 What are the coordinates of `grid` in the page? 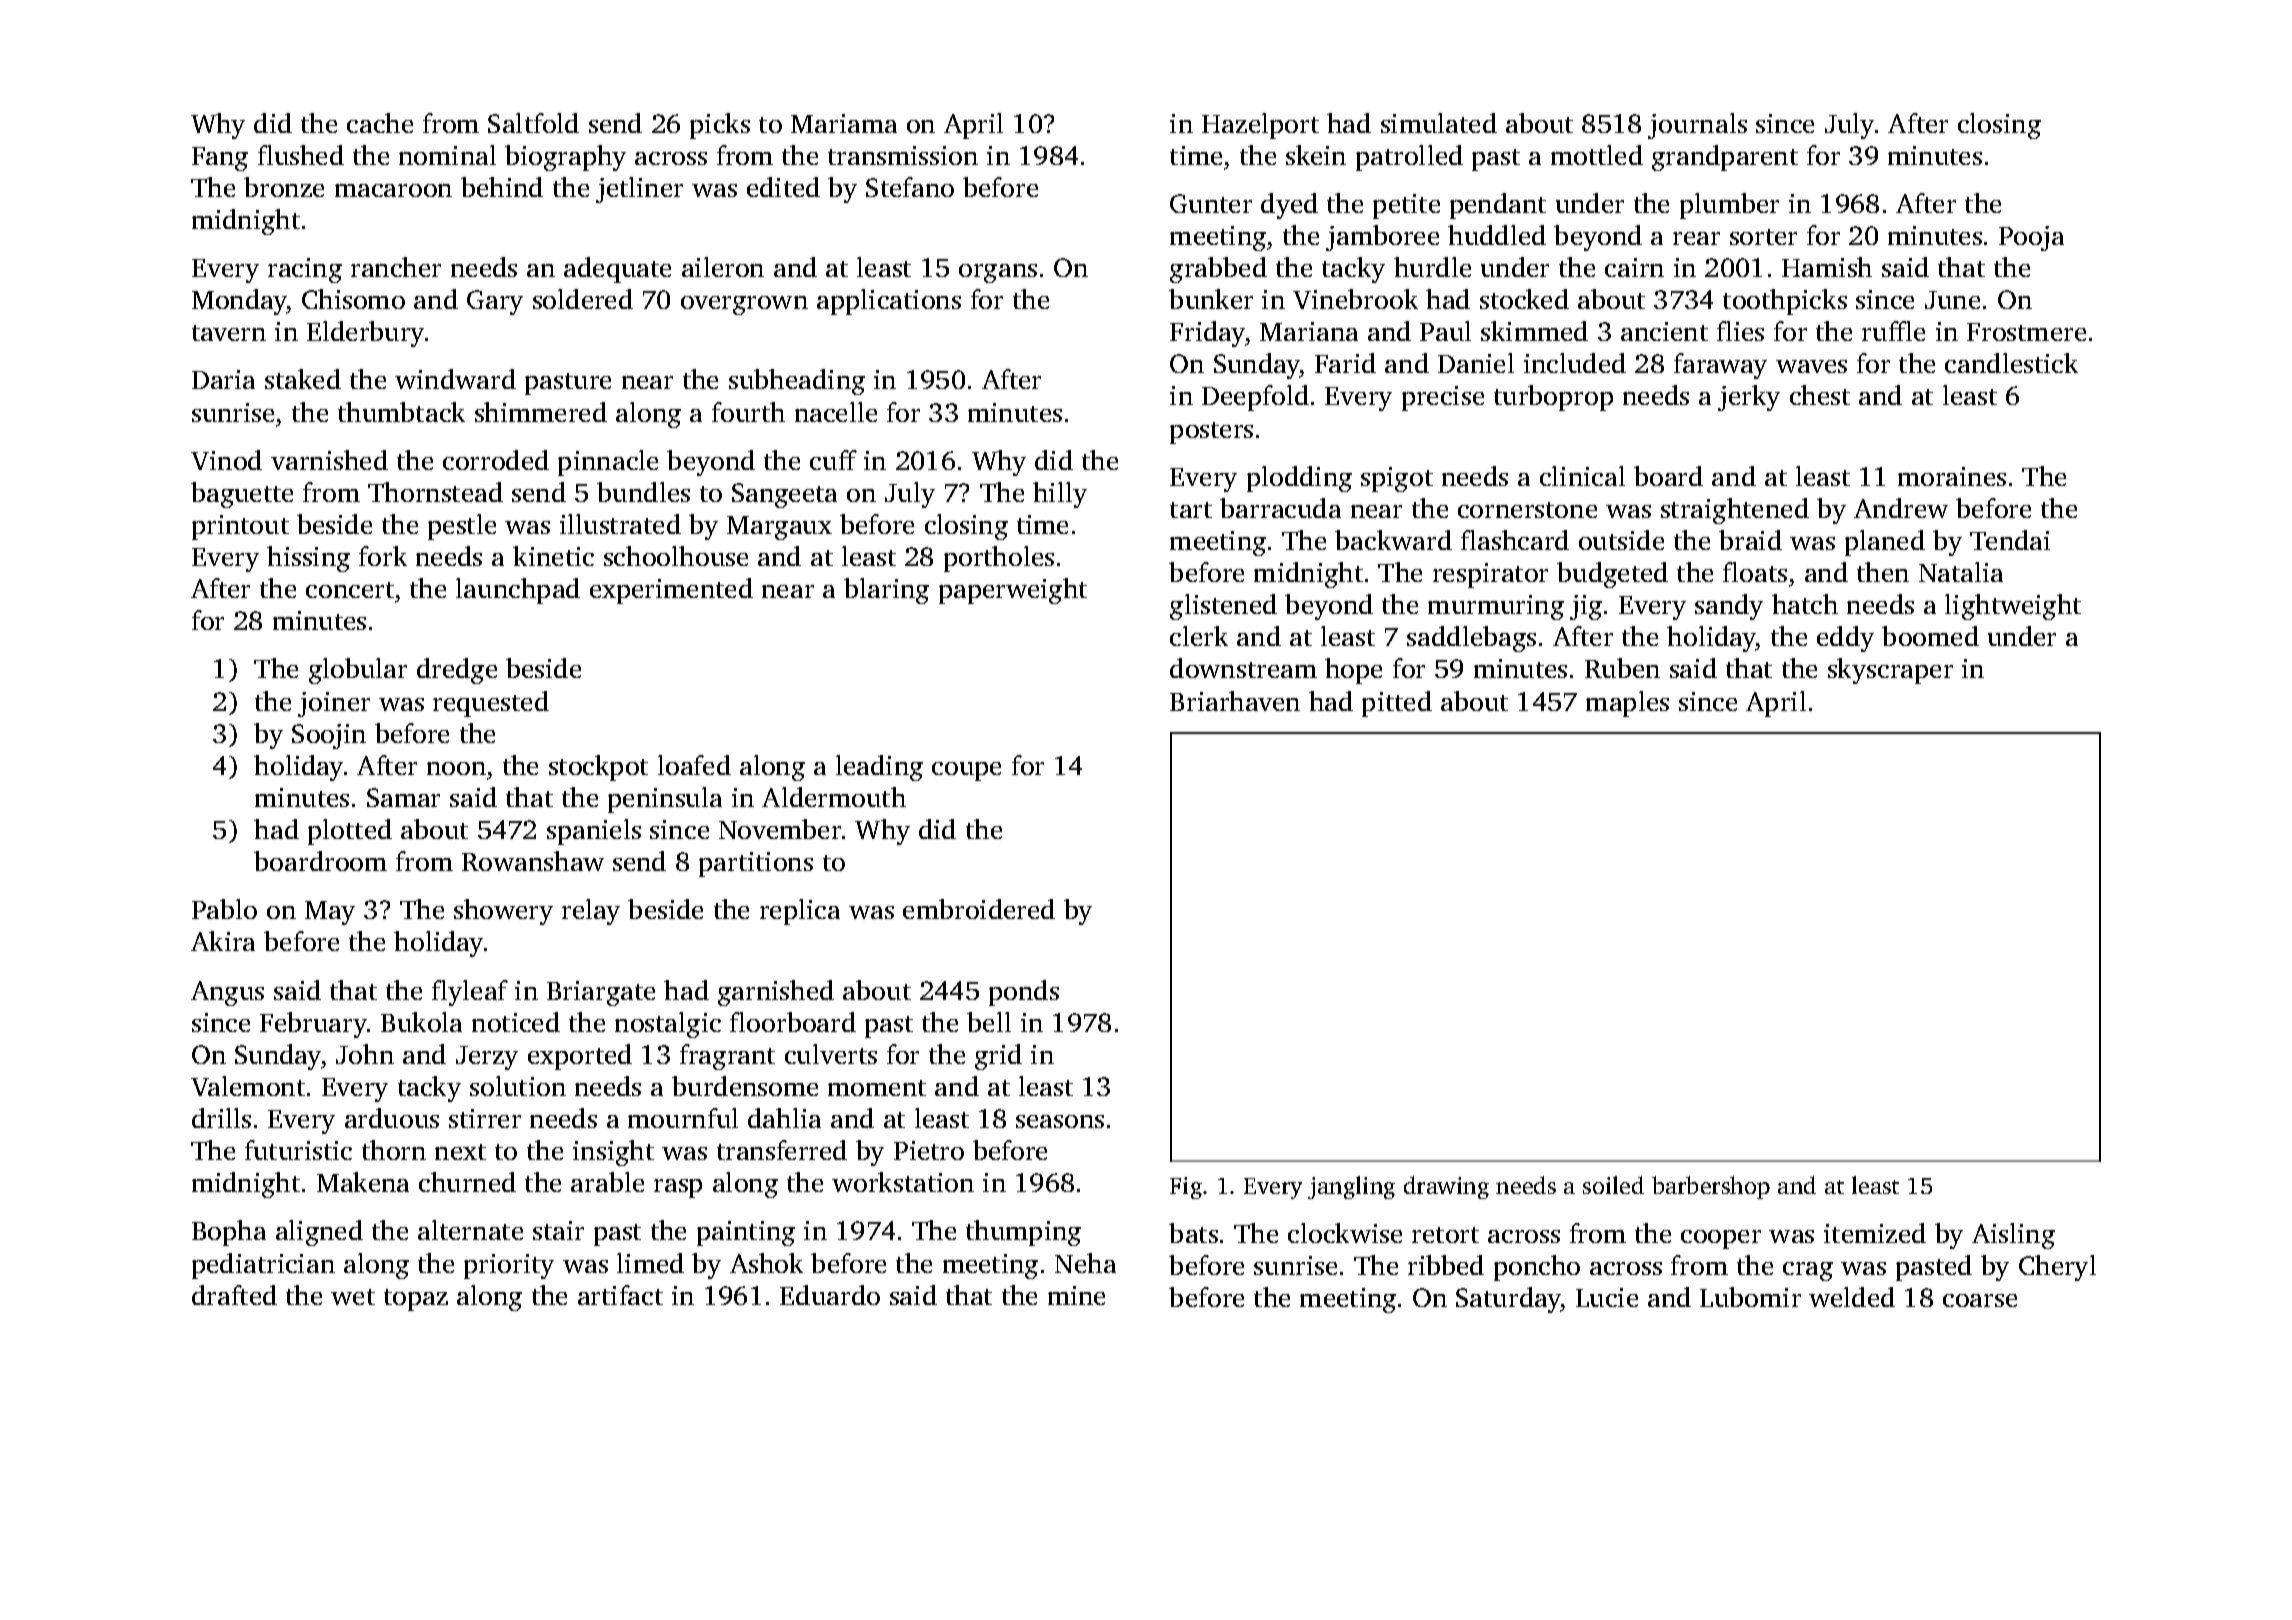 It's located at (998, 1057).
